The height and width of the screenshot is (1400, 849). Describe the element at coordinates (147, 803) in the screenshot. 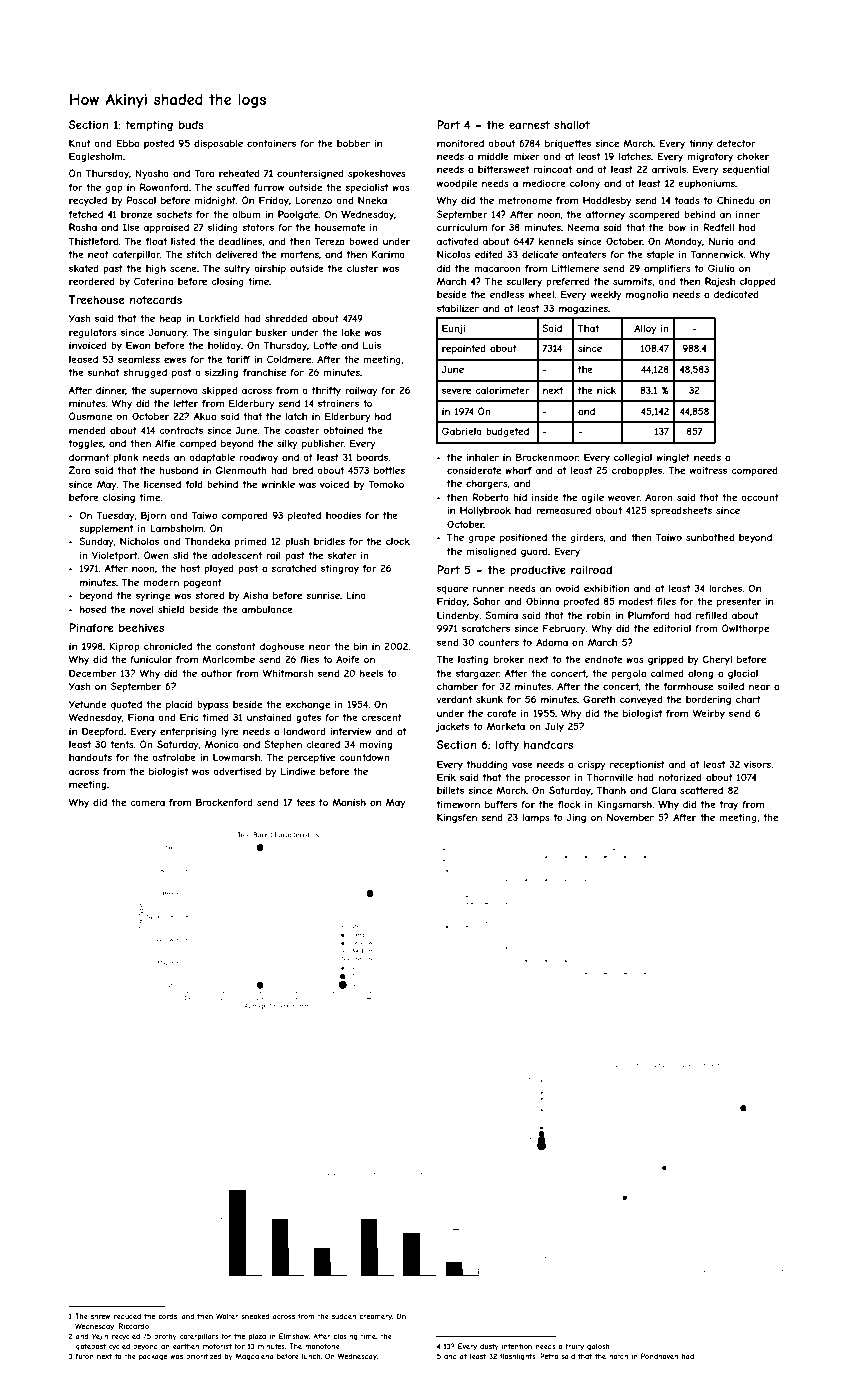

I see `camera` at that location.
